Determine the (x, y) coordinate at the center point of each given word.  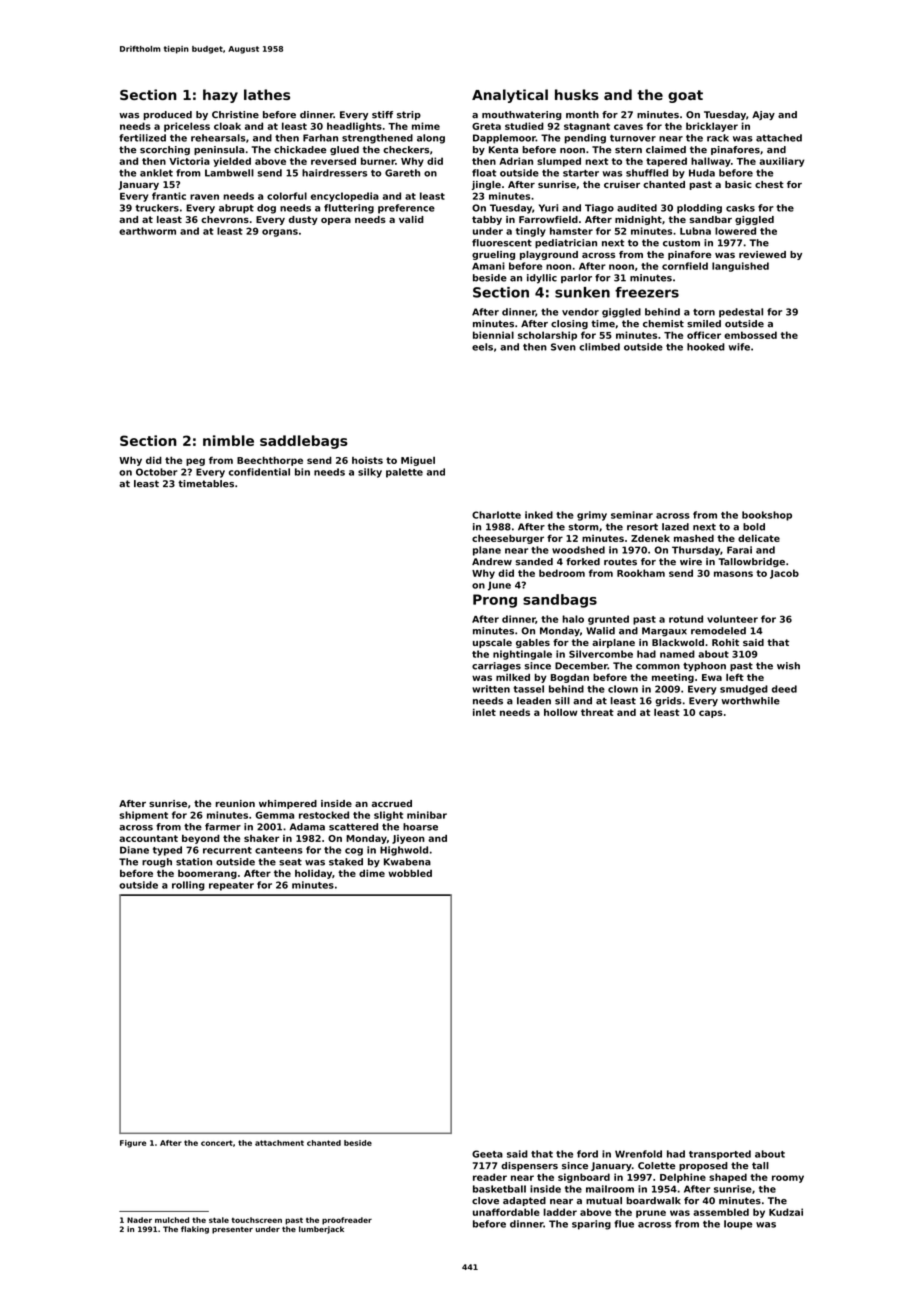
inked (539, 515)
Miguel (418, 461)
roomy (788, 1179)
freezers (647, 292)
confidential (259, 472)
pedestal (741, 313)
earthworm (147, 231)
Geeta (487, 1154)
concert (217, 1143)
